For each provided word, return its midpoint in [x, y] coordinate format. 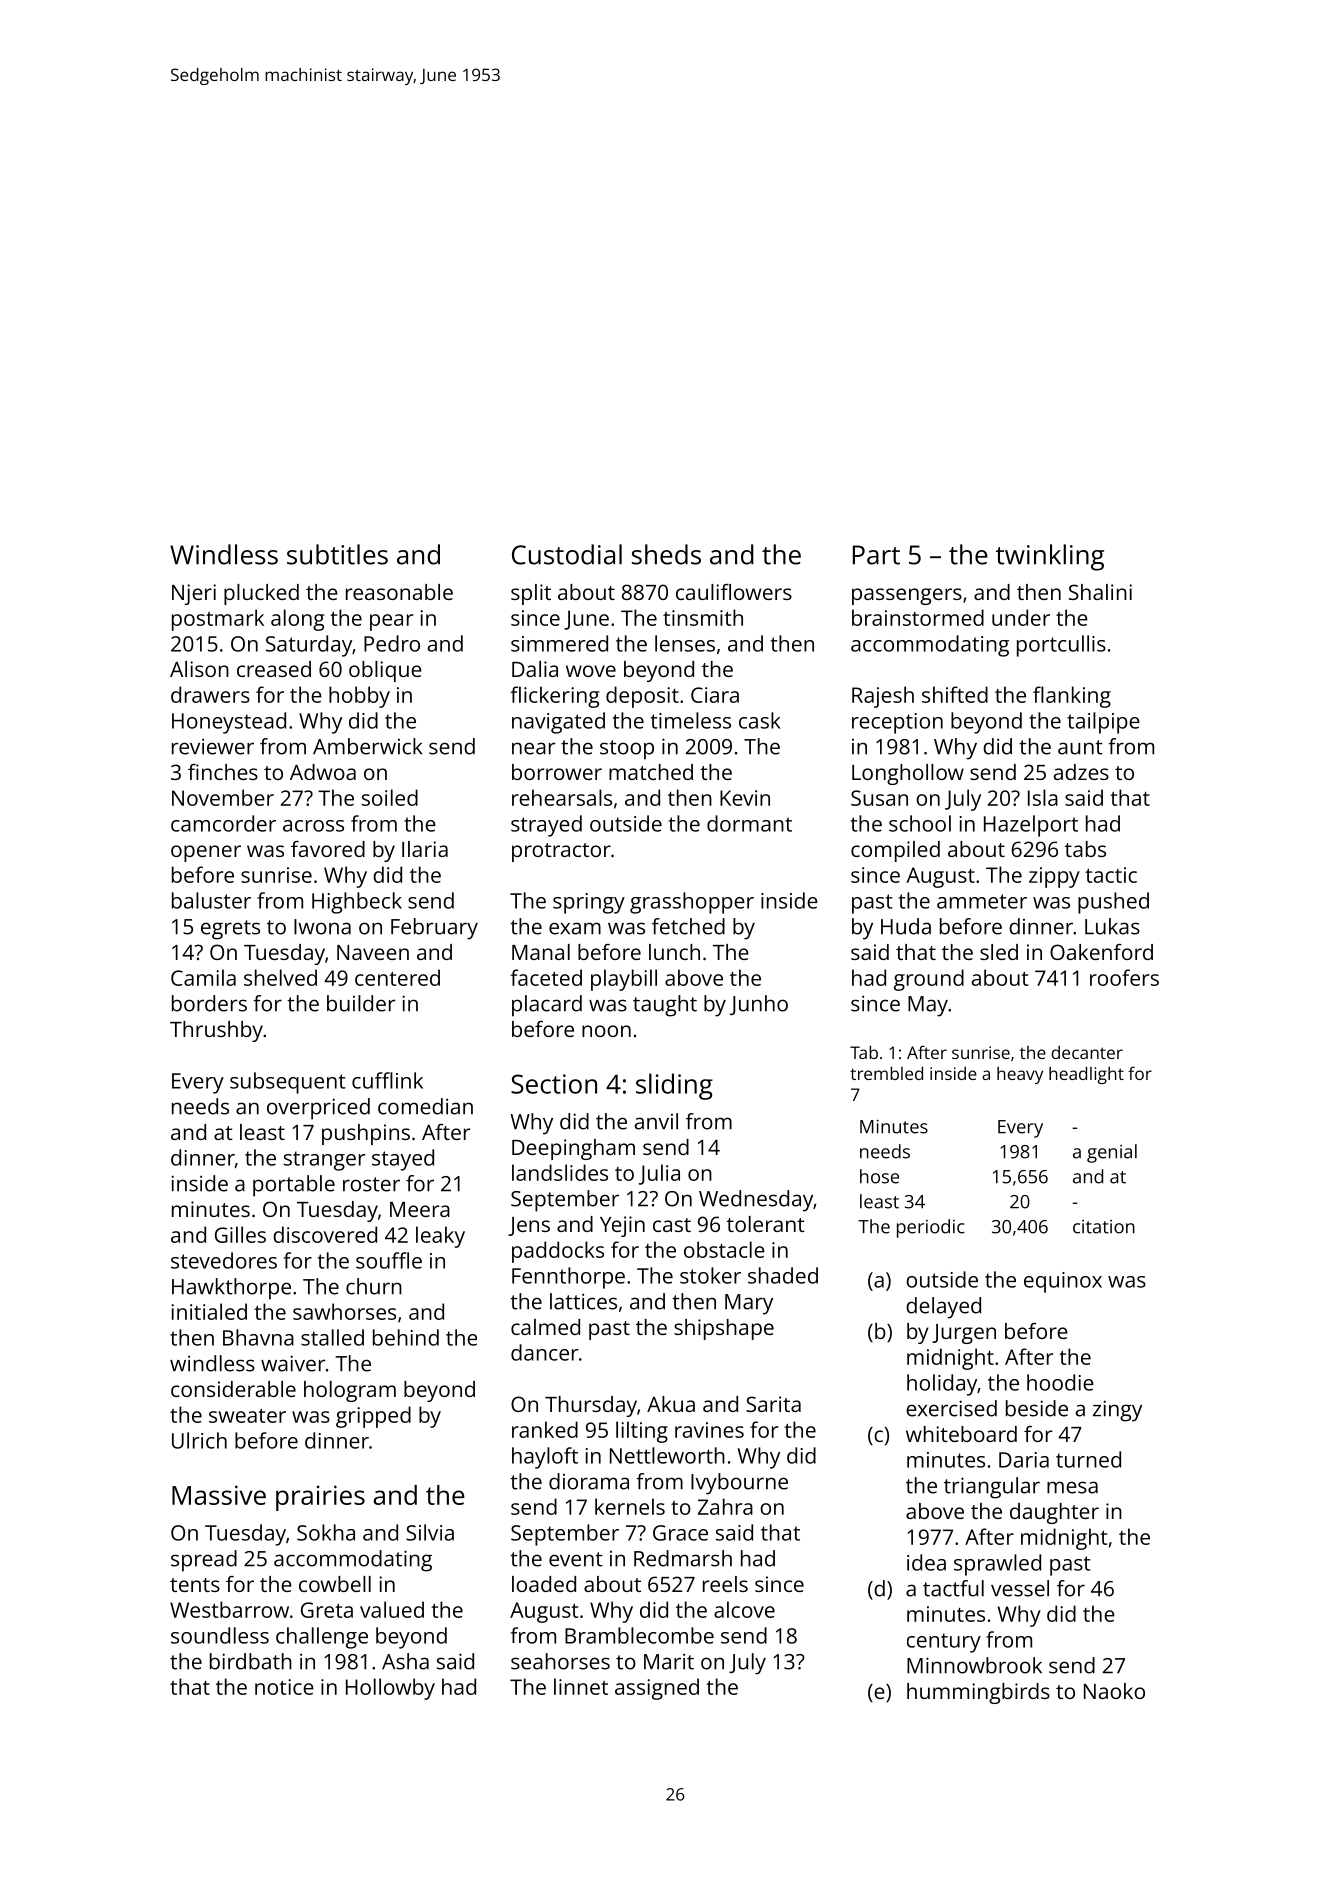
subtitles [337, 554]
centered [397, 977]
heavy [1020, 1075]
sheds [666, 554]
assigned [657, 1689]
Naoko [1114, 1691]
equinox [1063, 1282]
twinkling [1050, 557]
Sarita [773, 1404]
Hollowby [390, 1689]
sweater [247, 1416]
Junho [759, 1005]
